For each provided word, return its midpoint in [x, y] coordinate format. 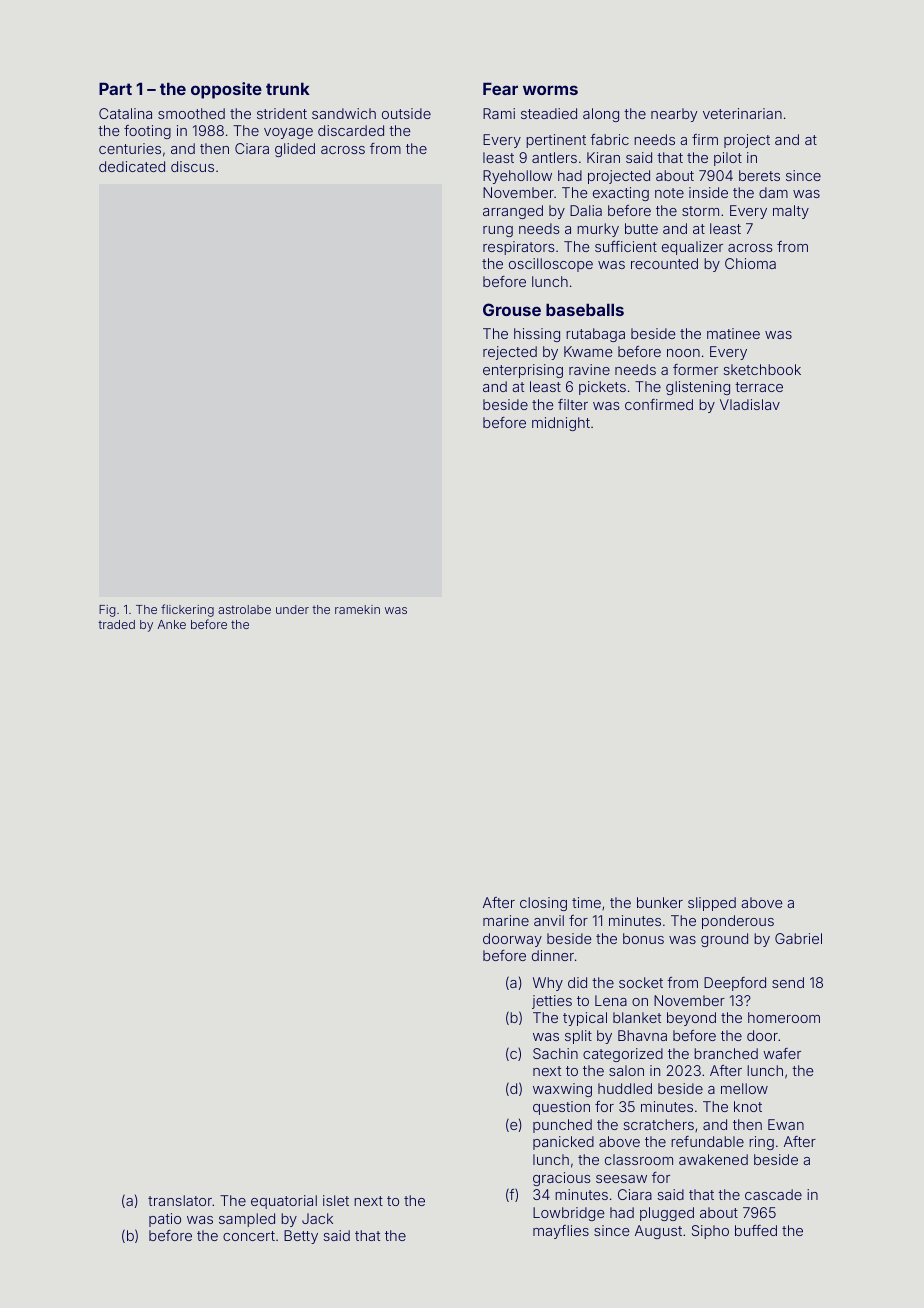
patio [165, 1220]
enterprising [523, 371]
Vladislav [750, 404]
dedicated [132, 166]
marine [506, 920]
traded [116, 624]
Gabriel [798, 938]
